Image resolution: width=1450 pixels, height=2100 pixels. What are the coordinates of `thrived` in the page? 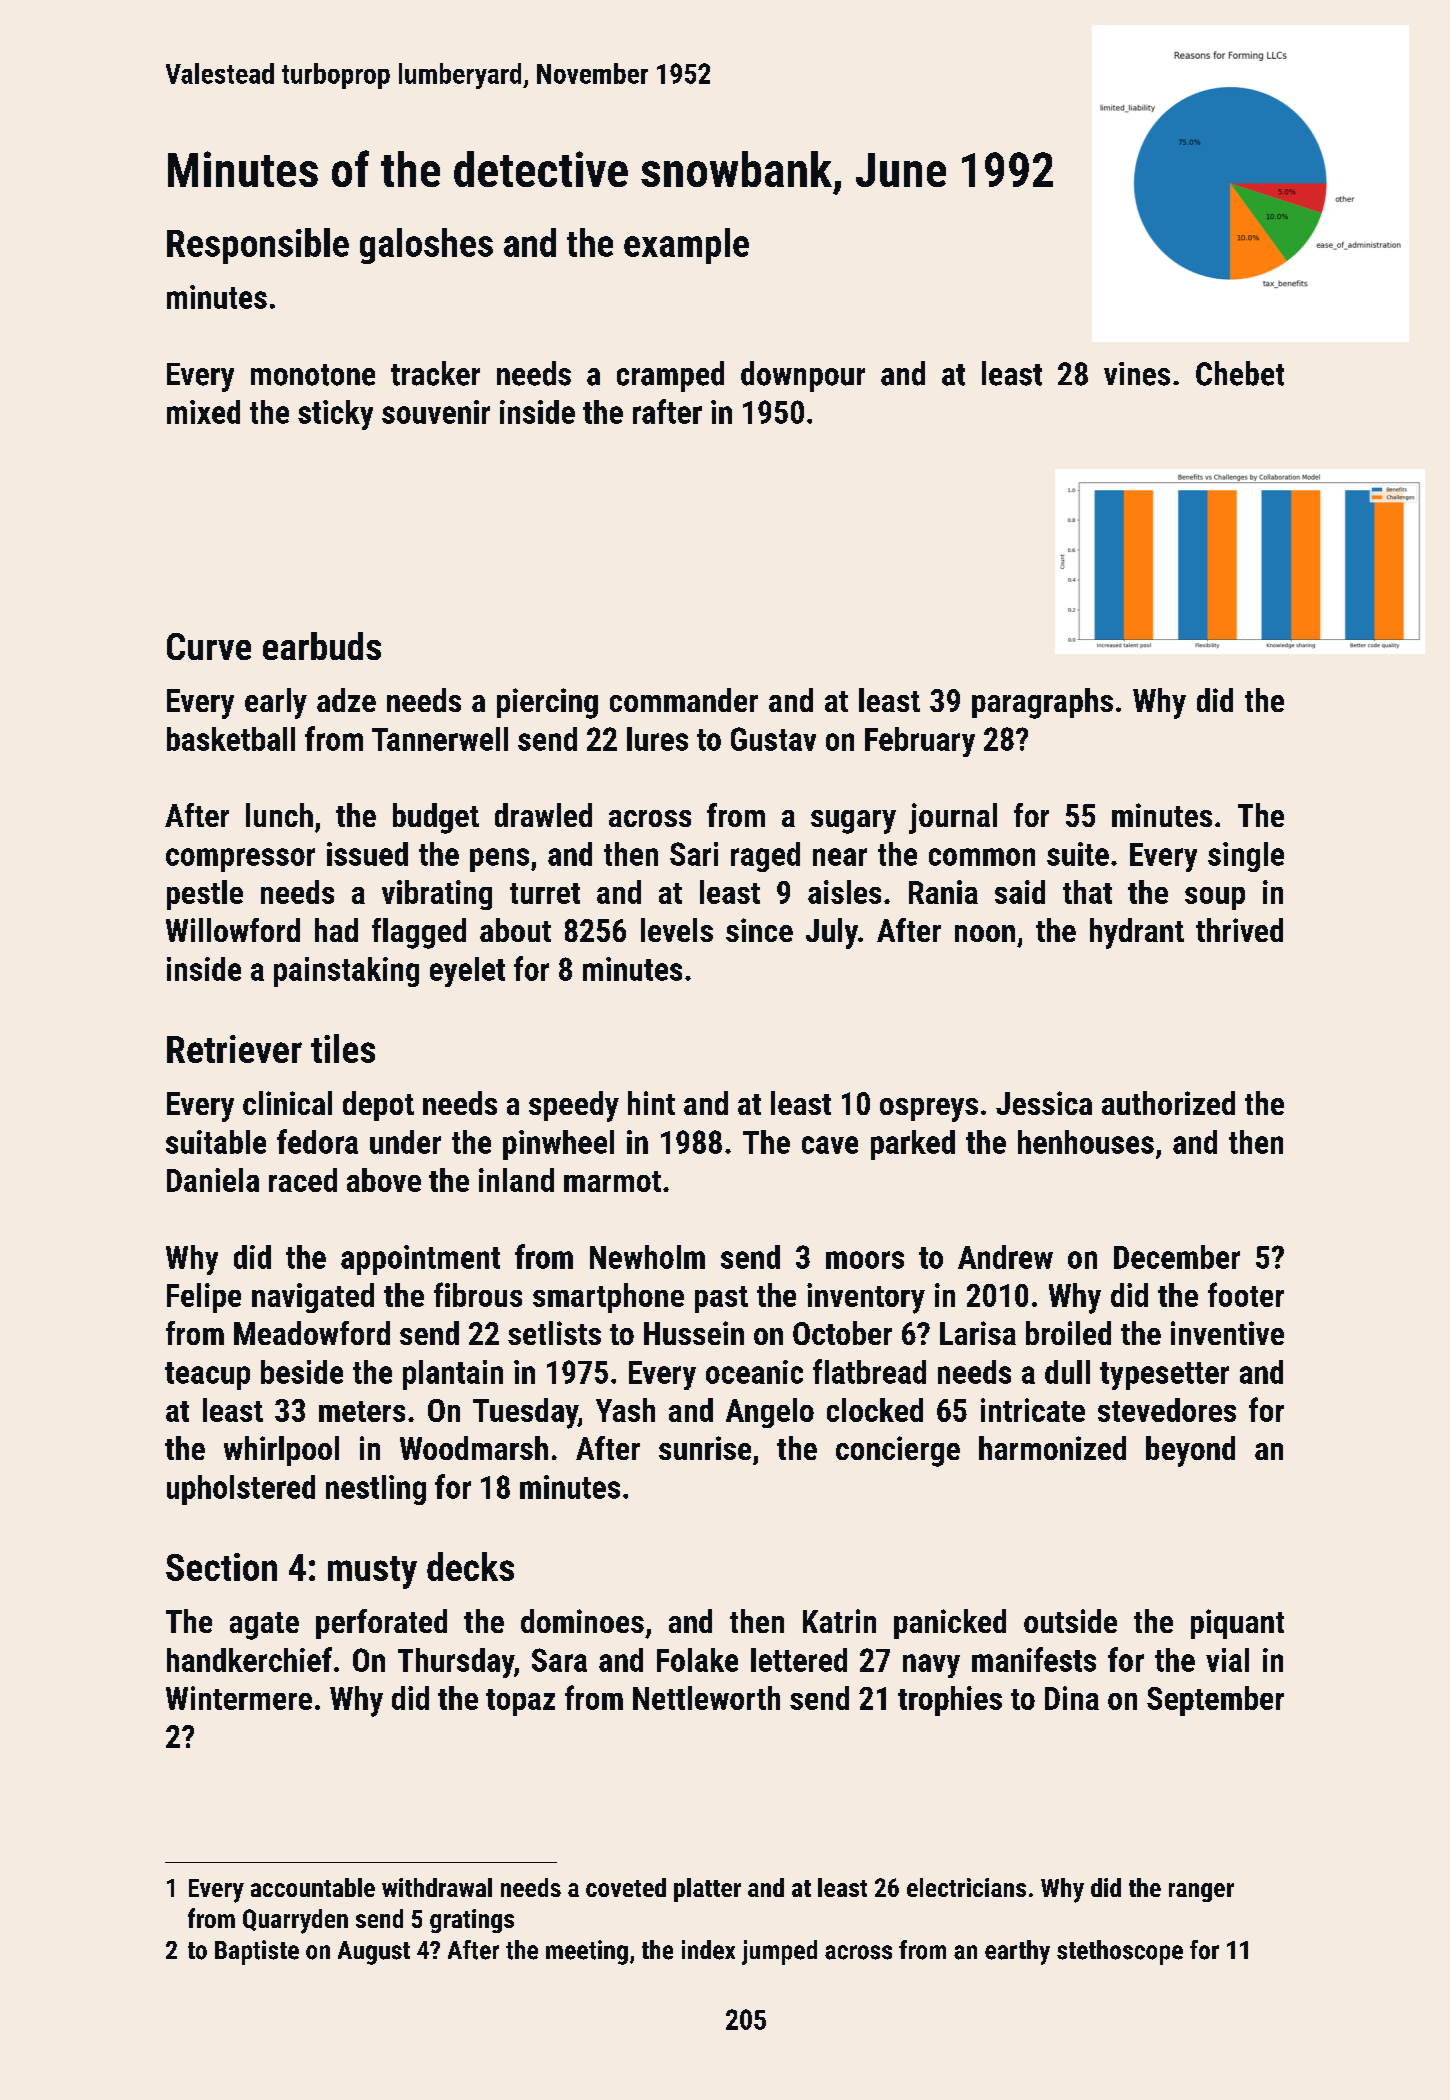 It's located at (1239, 930).
